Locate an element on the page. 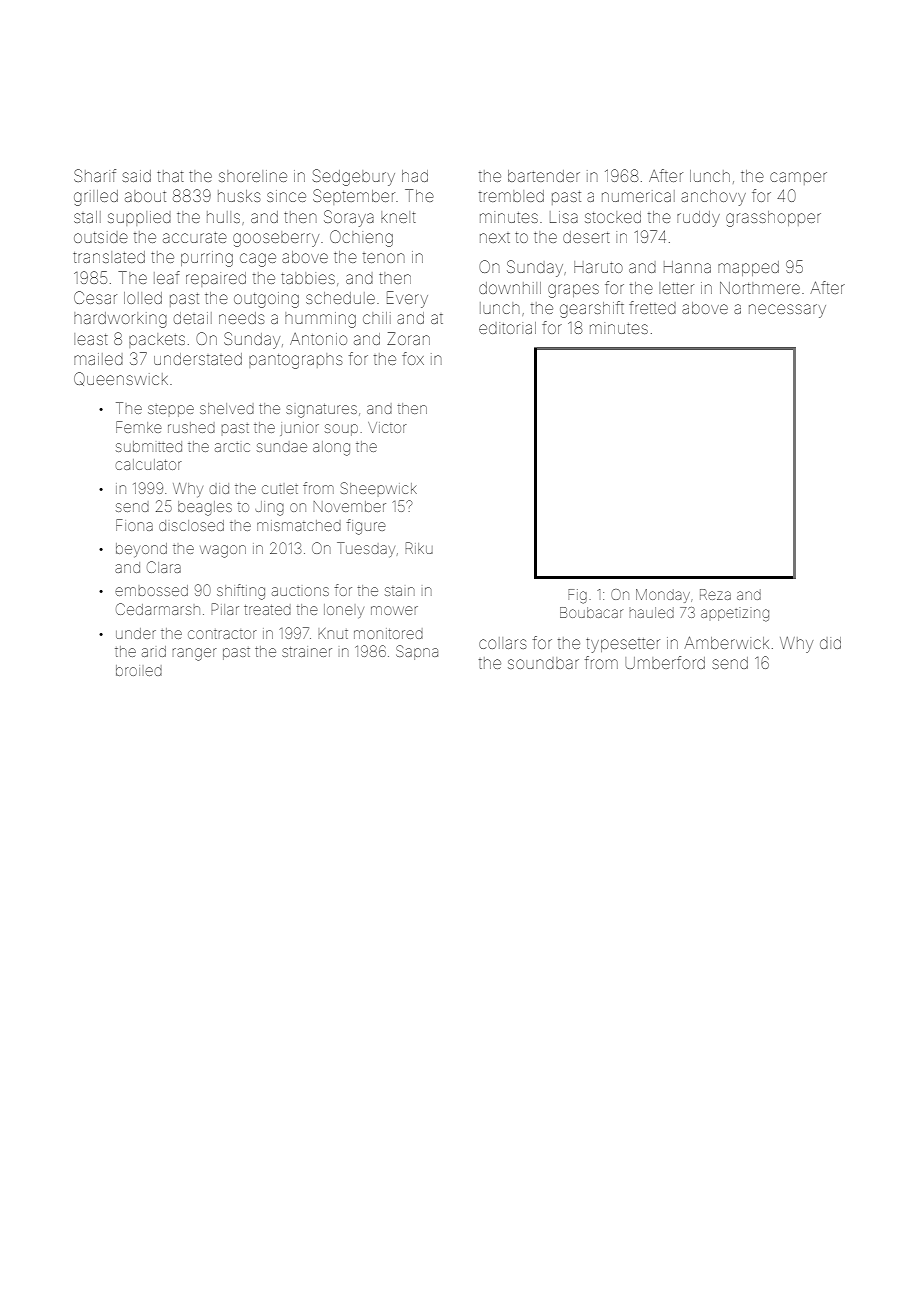 This document has height=1311, width=924. bartender is located at coordinates (544, 176).
